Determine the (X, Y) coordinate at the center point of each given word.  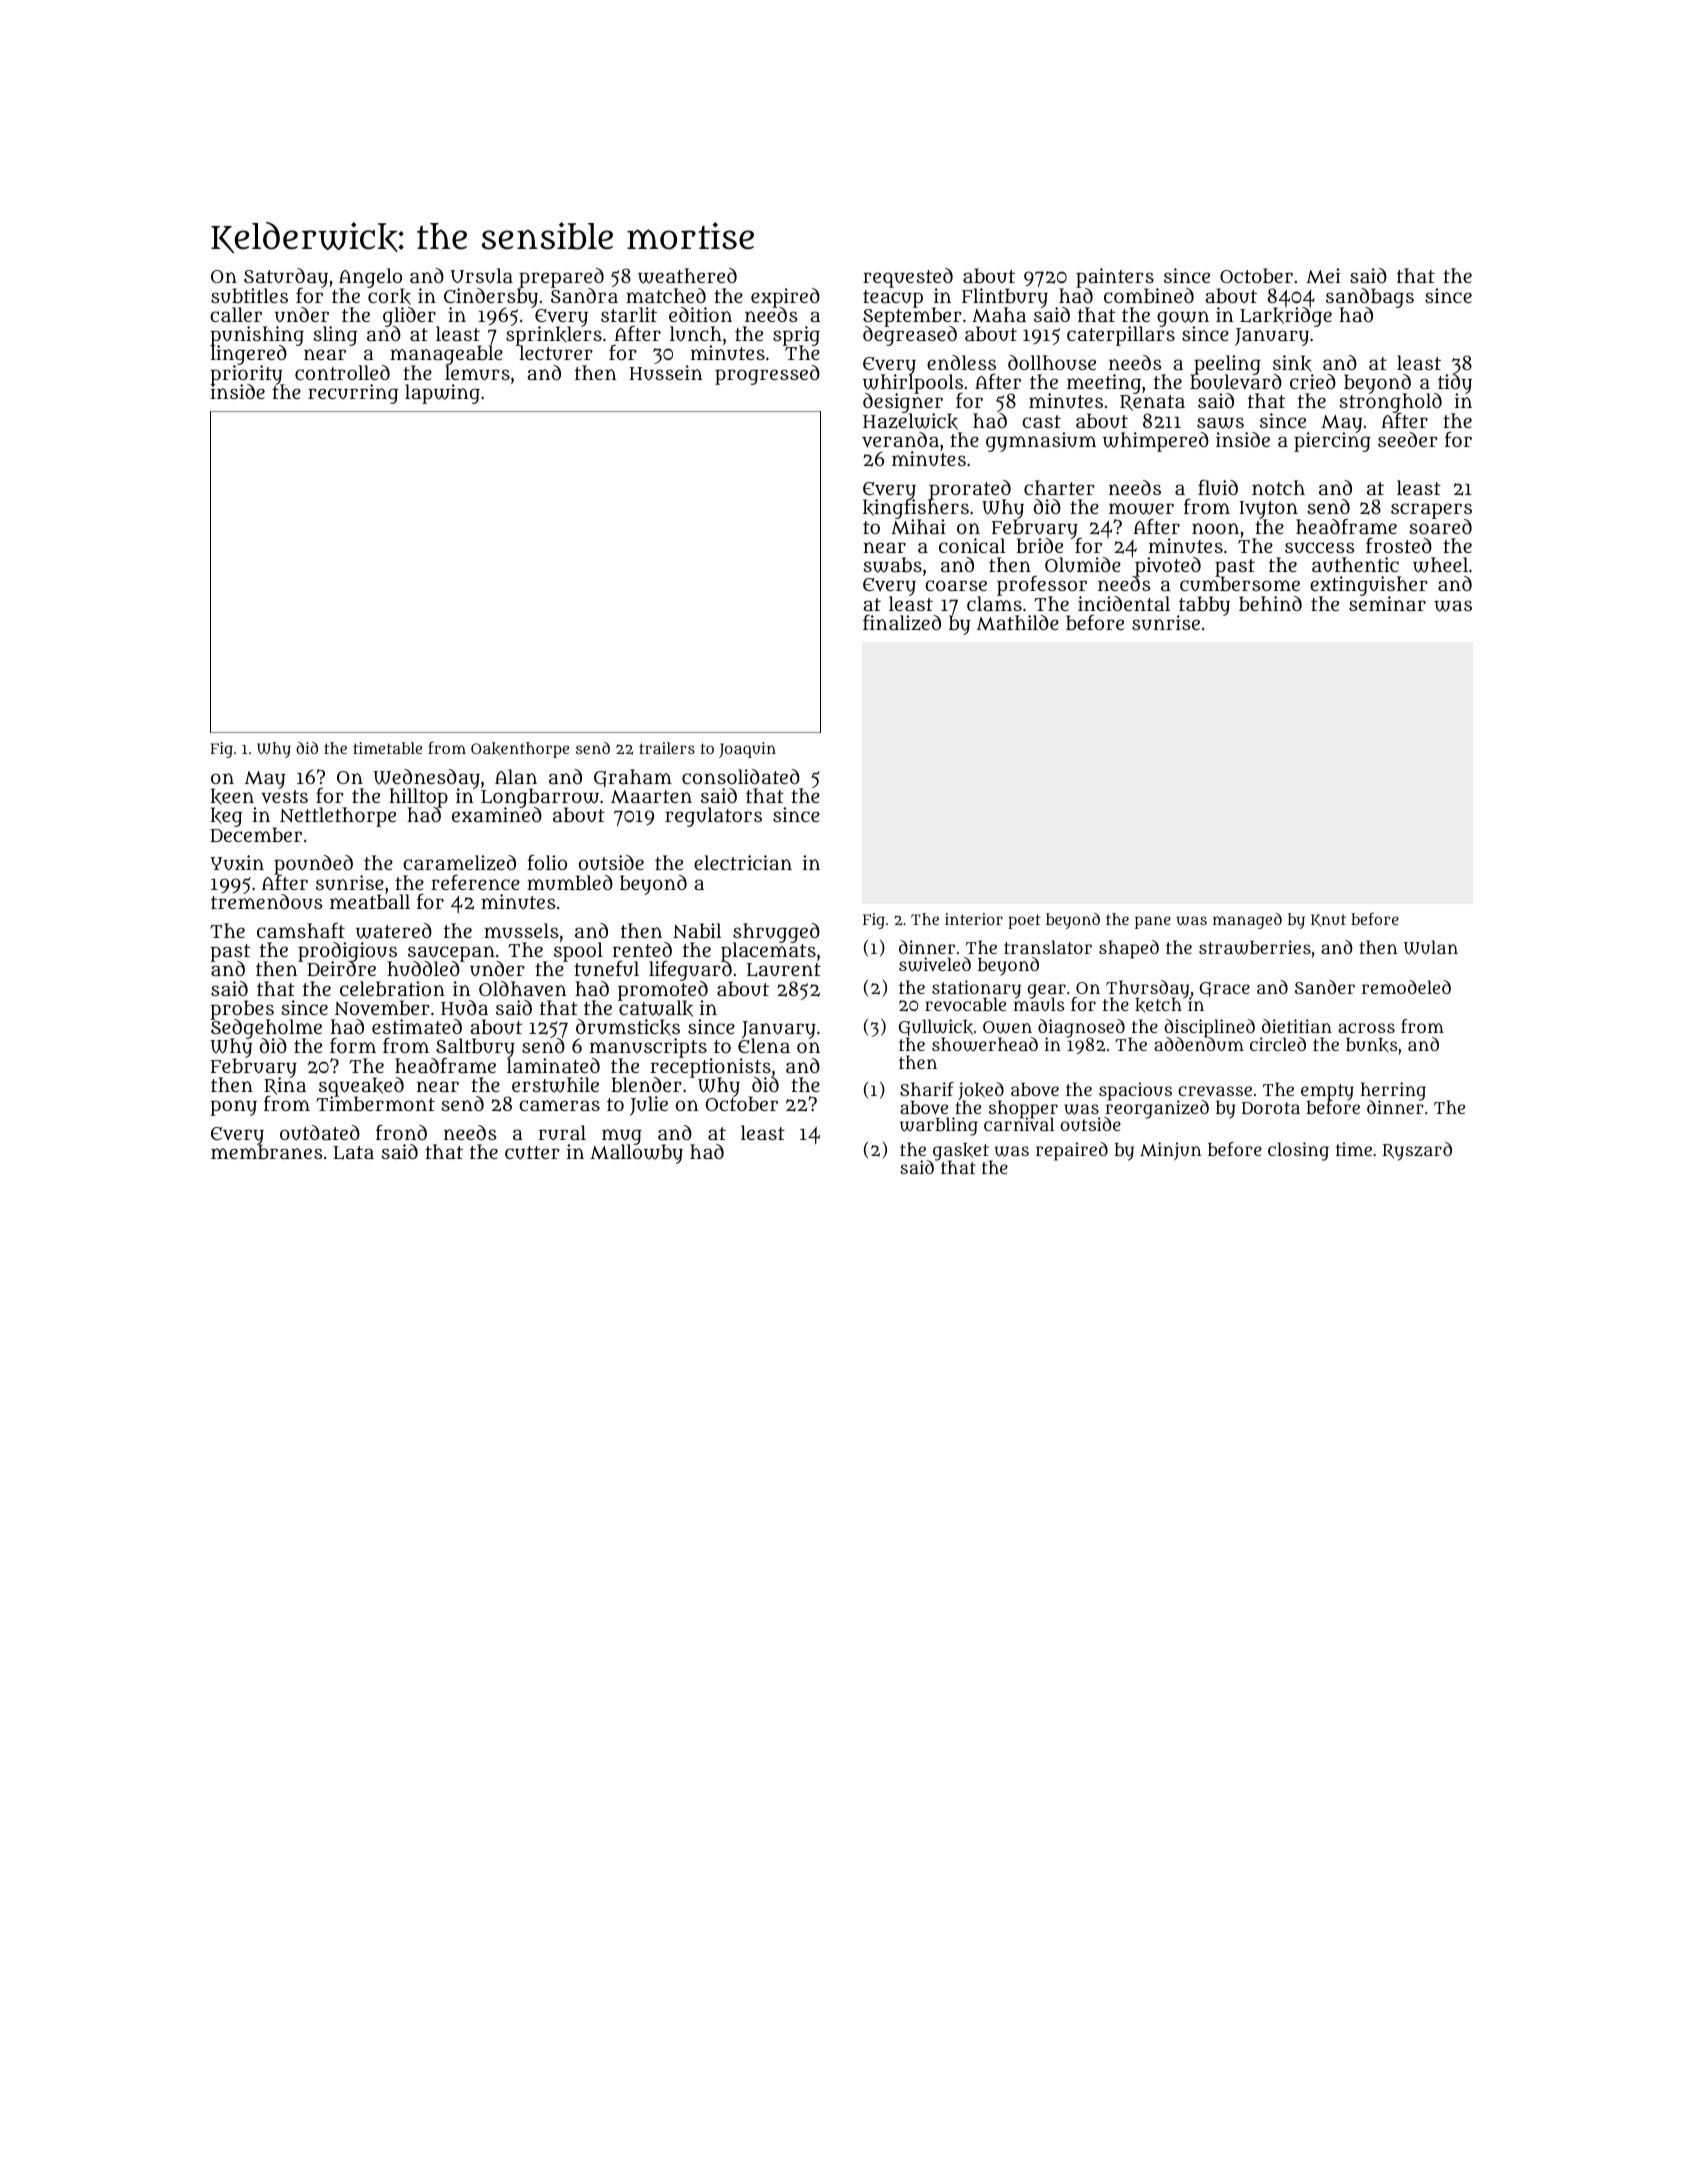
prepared (561, 278)
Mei (1323, 276)
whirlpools (913, 384)
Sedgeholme (266, 1029)
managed (1247, 921)
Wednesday (427, 779)
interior (974, 919)
